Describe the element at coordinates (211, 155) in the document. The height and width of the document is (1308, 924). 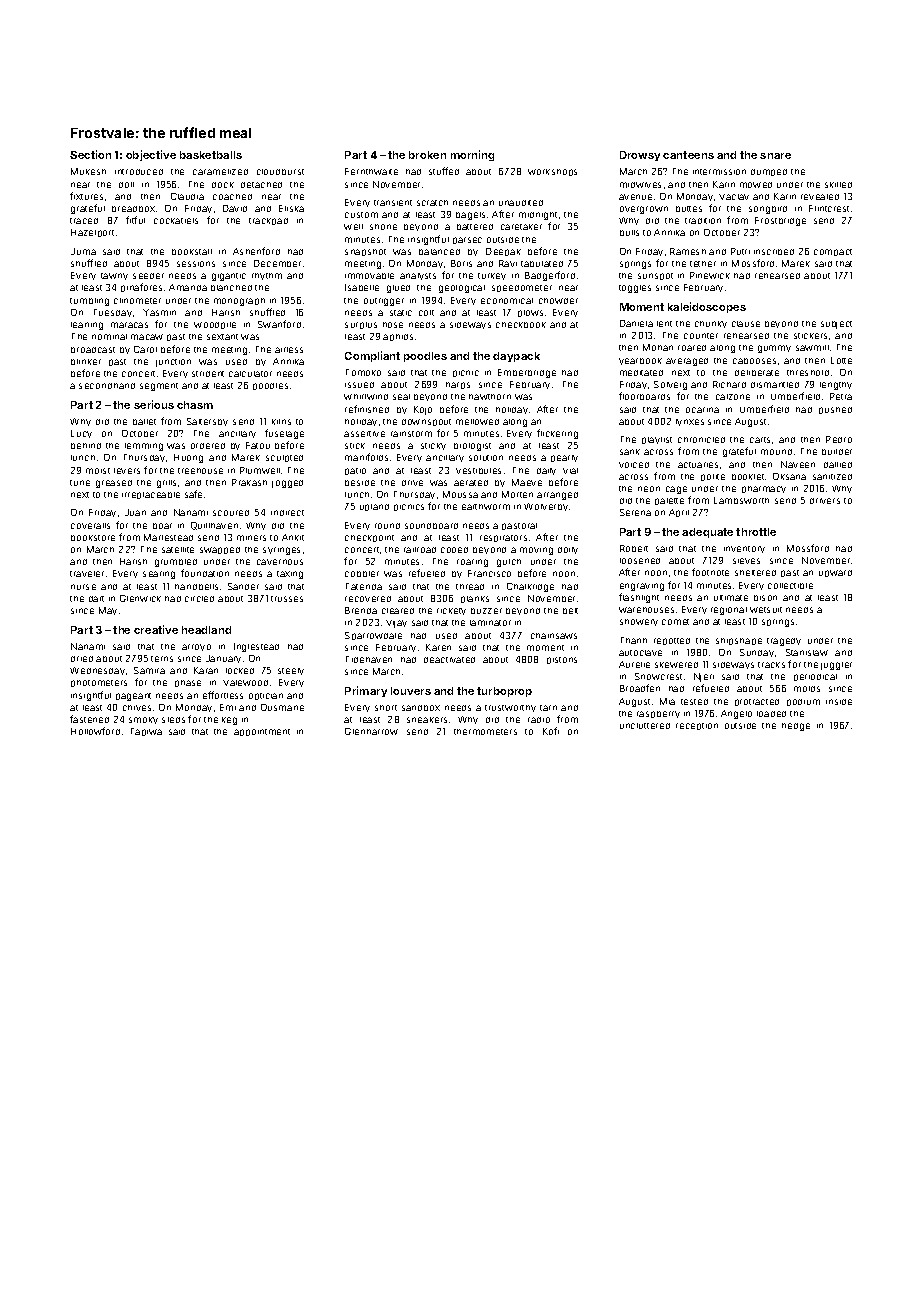
I see `basketballs` at that location.
